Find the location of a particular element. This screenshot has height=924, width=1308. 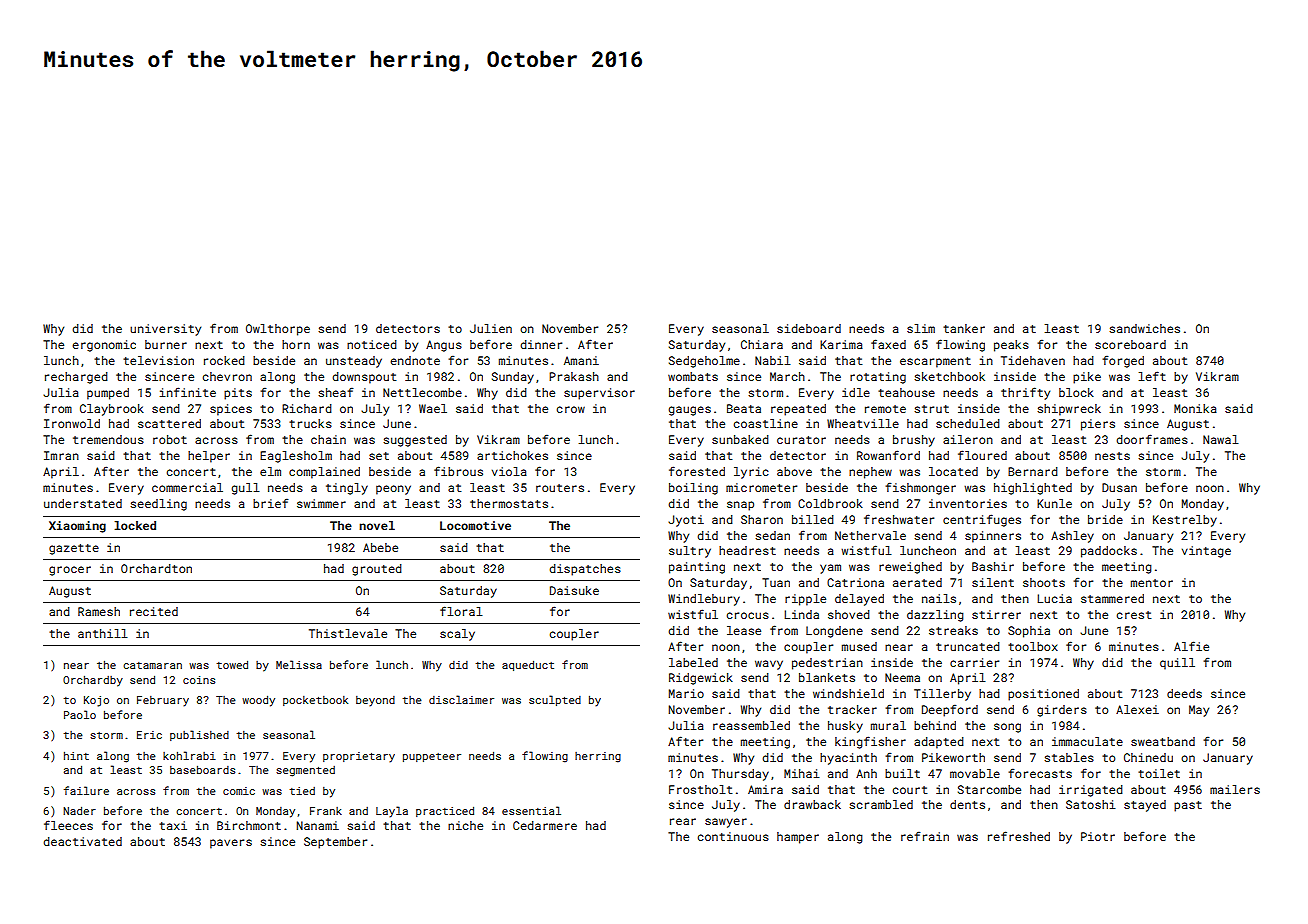

sandwiches is located at coordinates (1144, 328).
